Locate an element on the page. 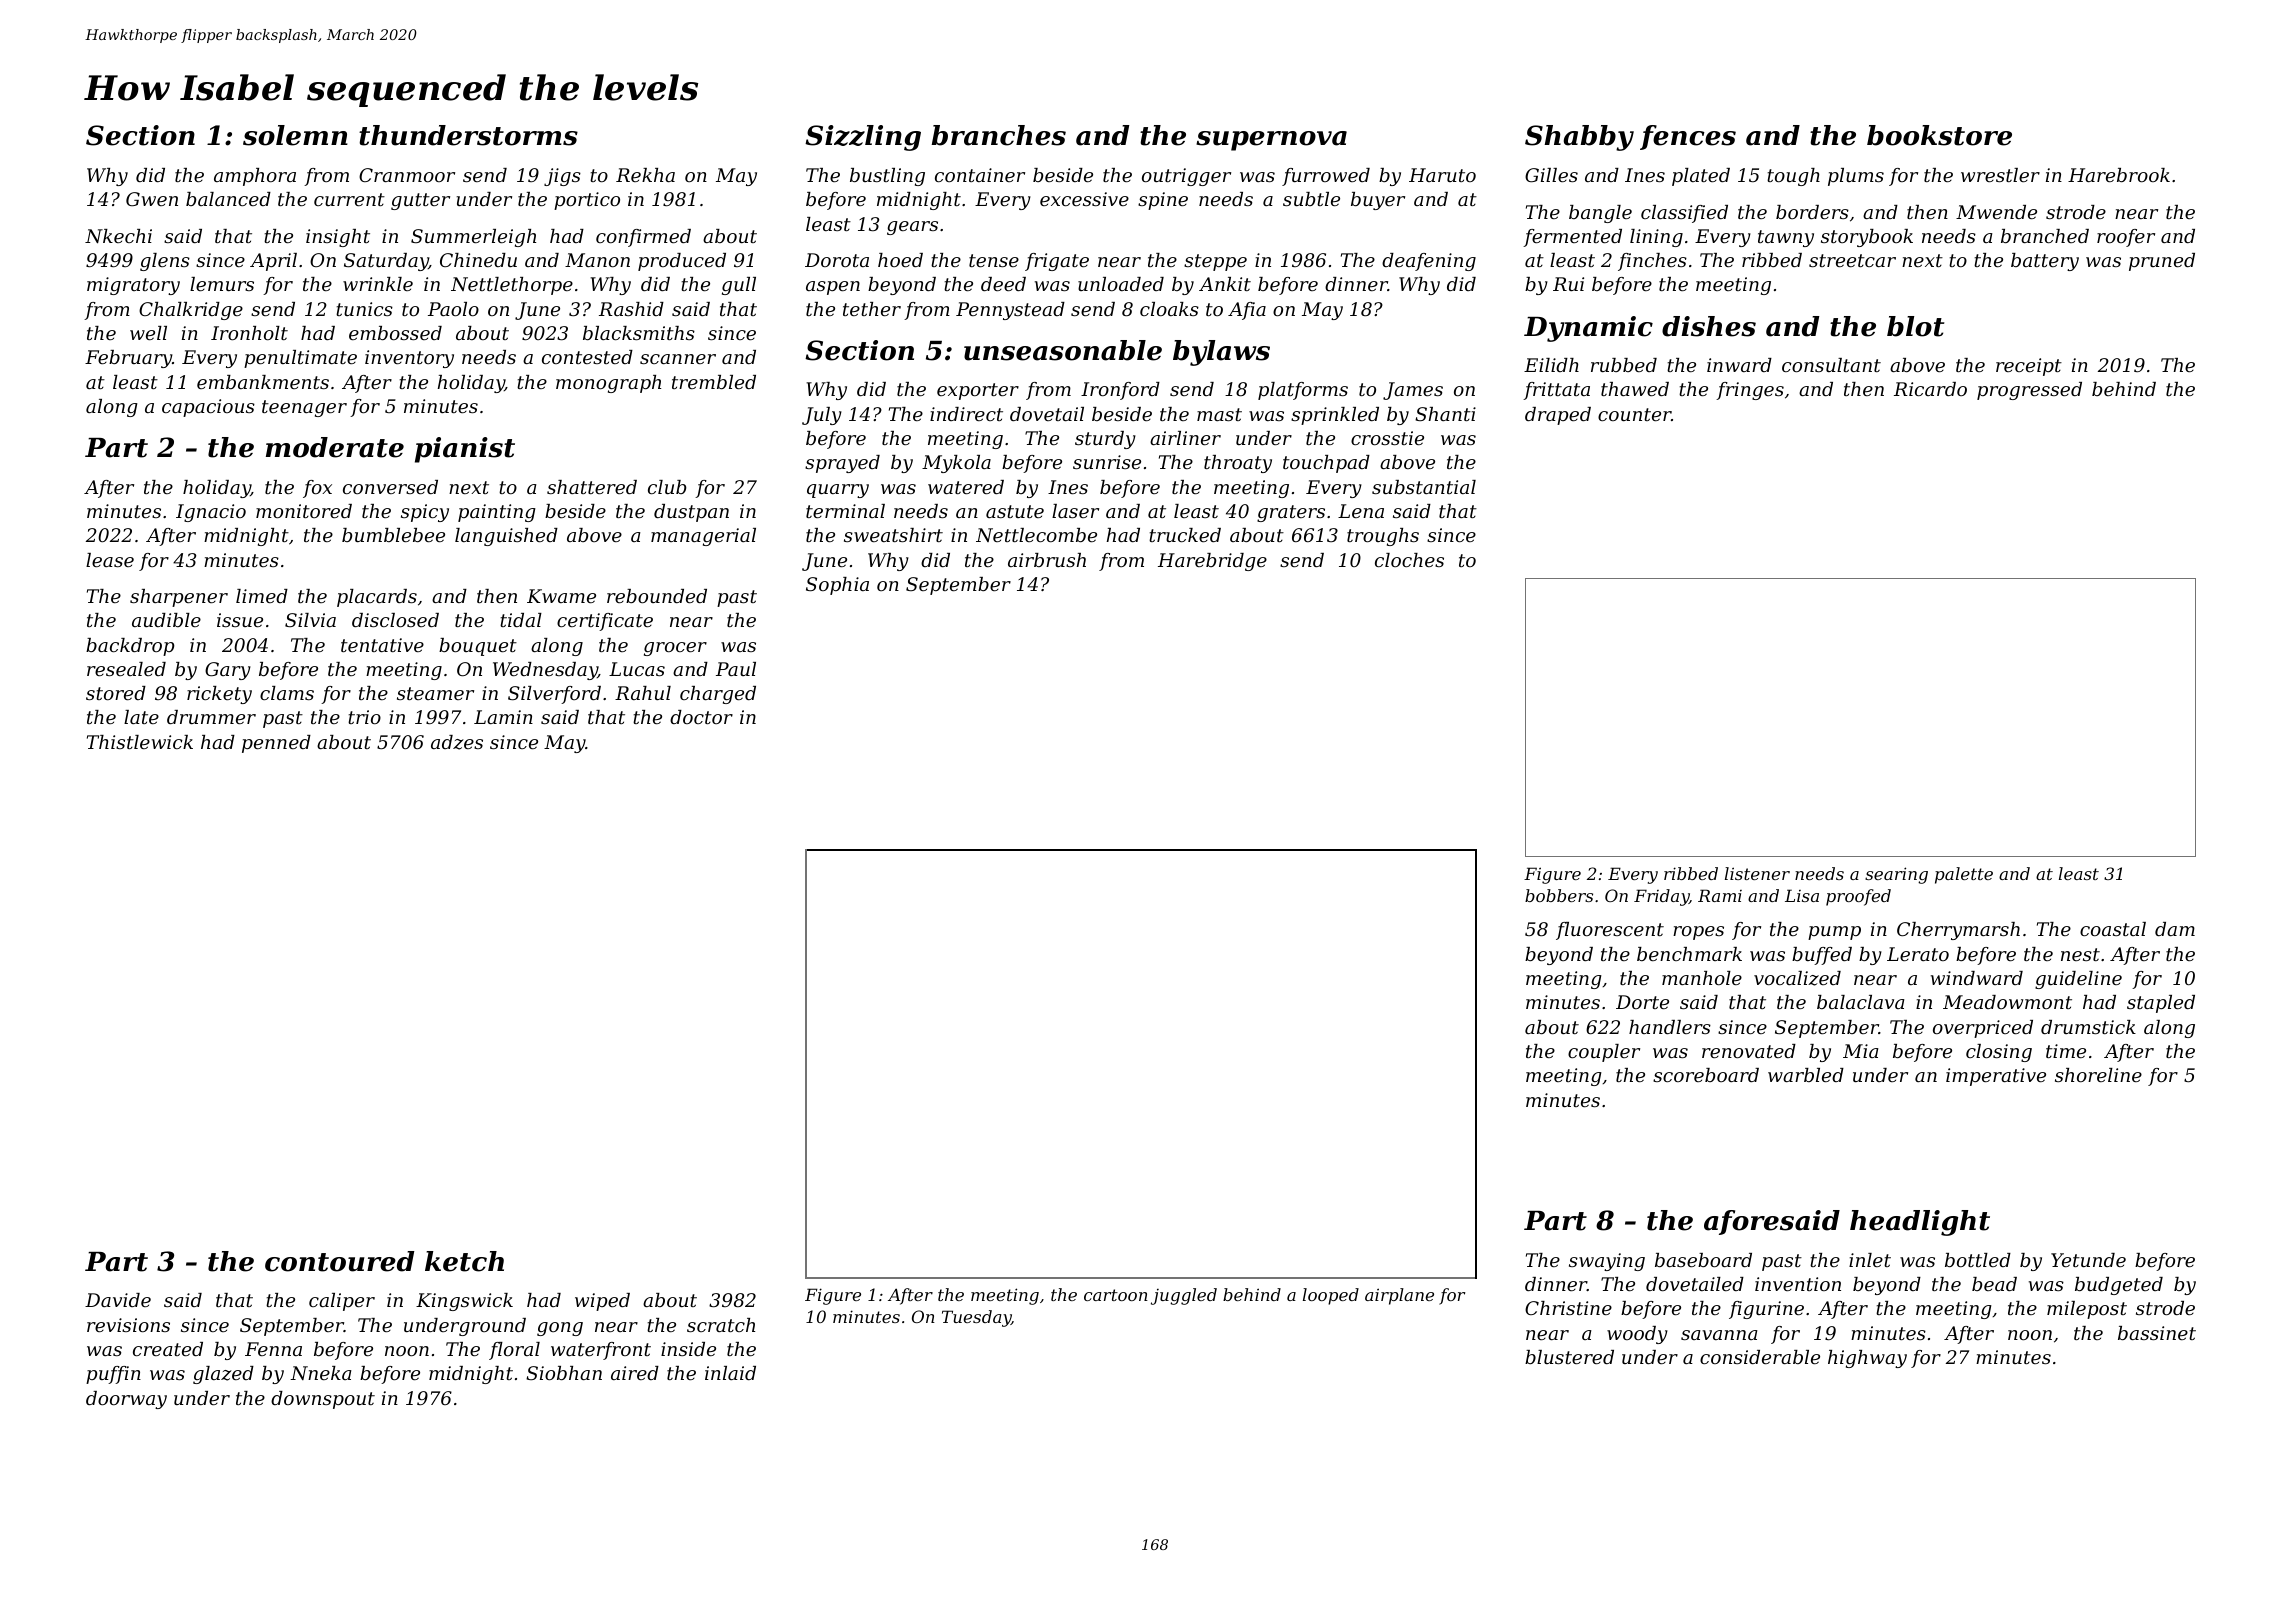 This document has width=2282, height=1614. baseboard is located at coordinates (1703, 1260).
